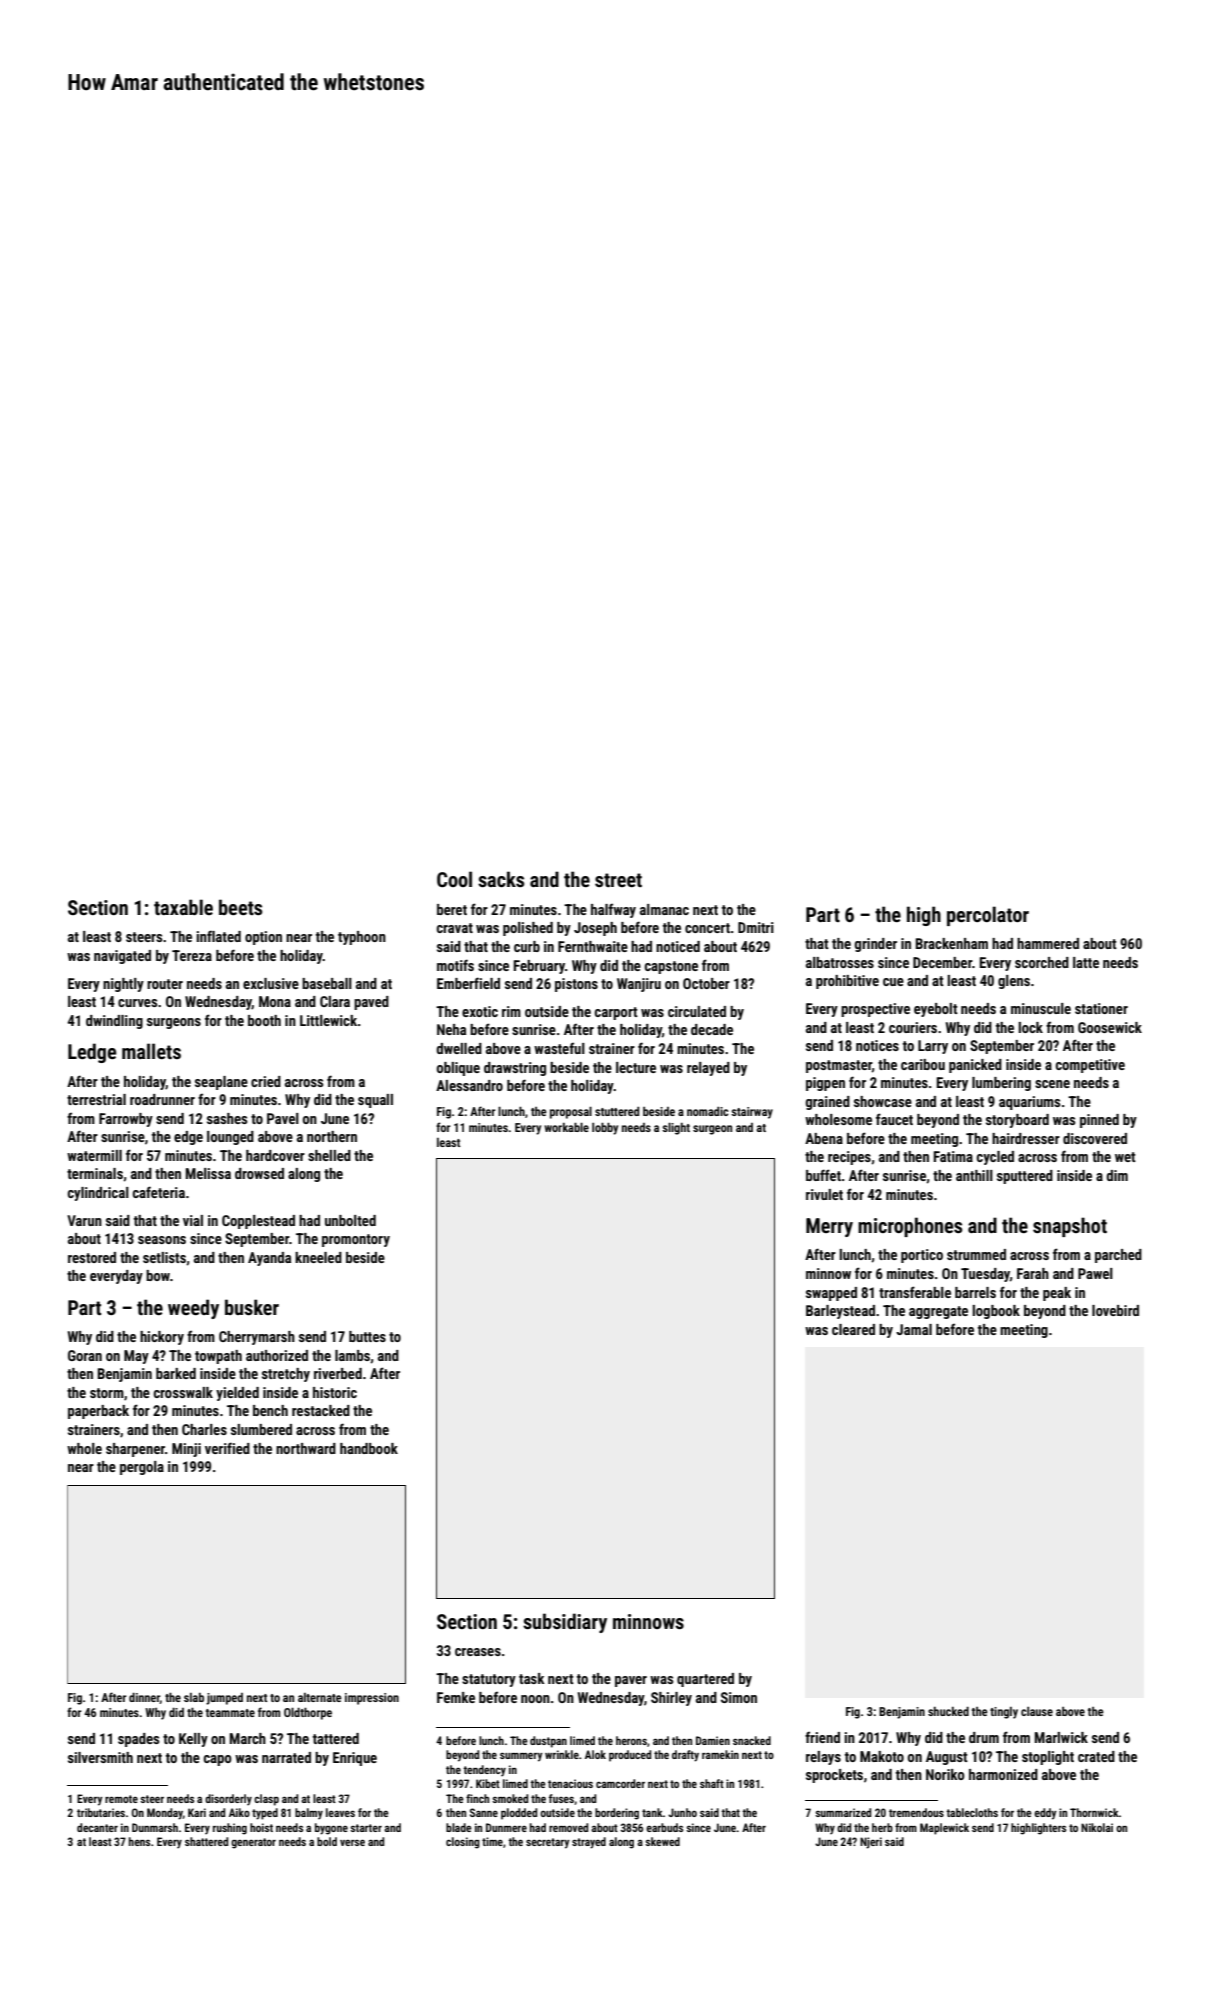 The width and height of the screenshot is (1211, 1995). I want to click on street, so click(618, 880).
